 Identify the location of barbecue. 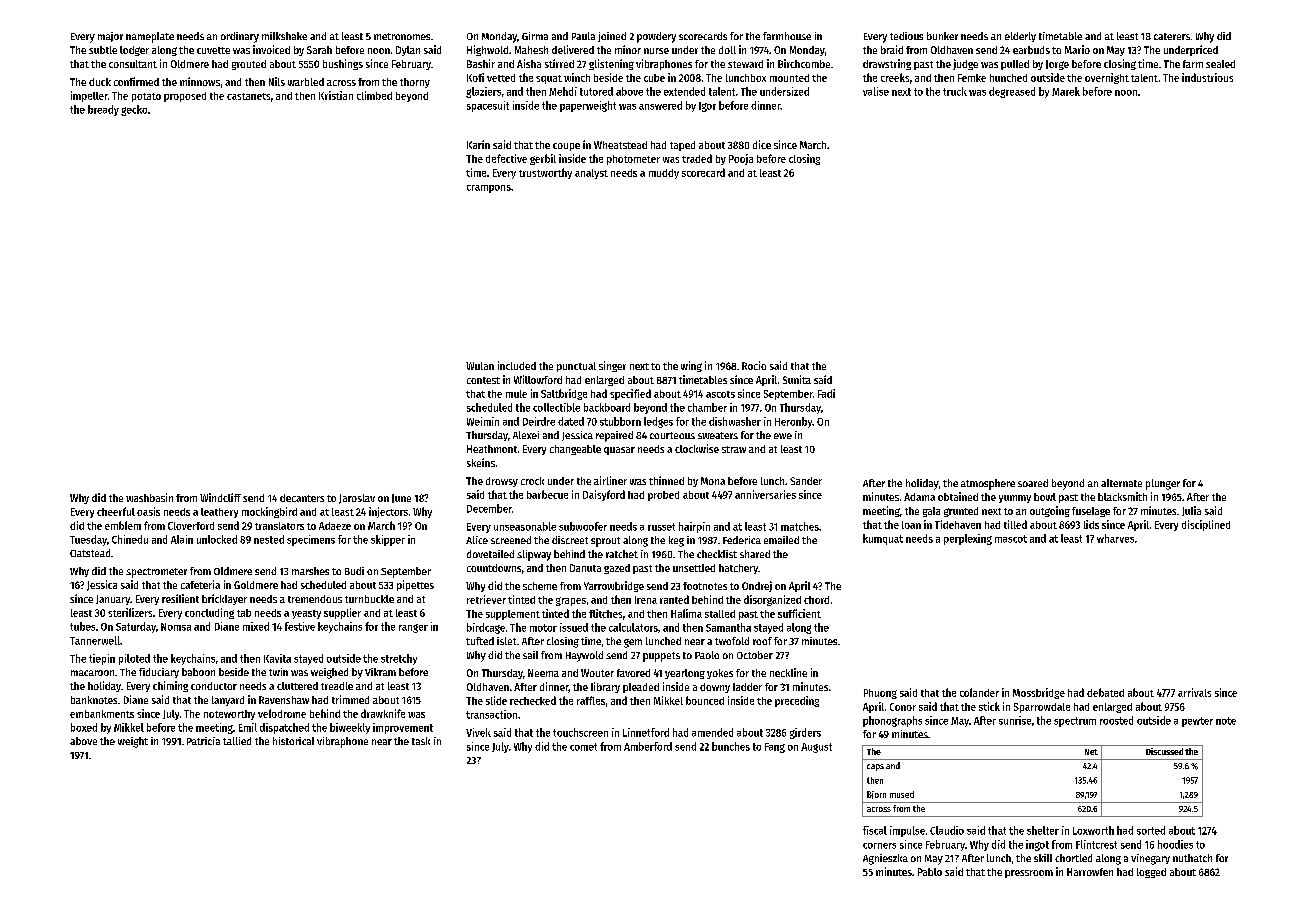
(547, 494).
